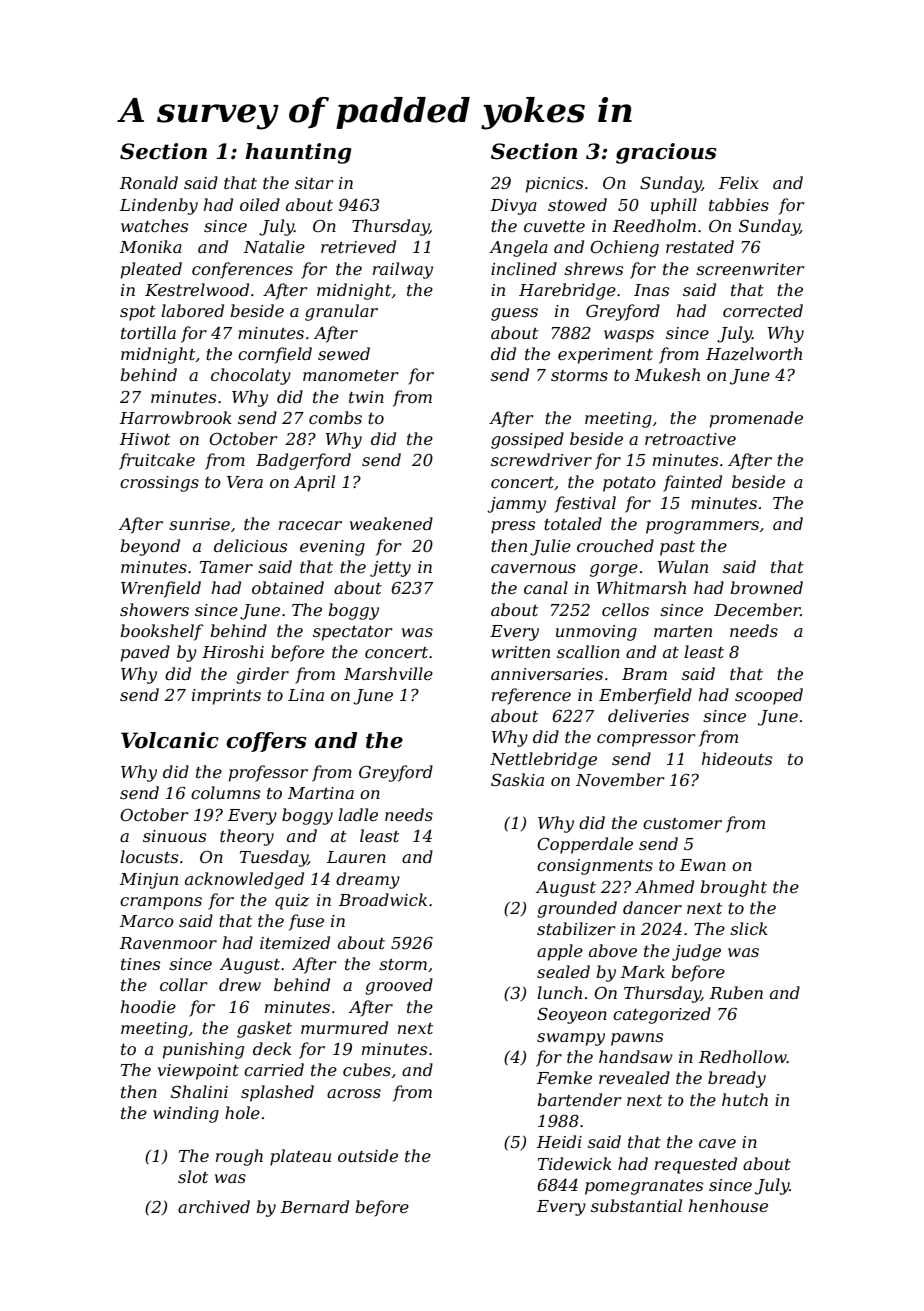  I want to click on sunrise, so click(199, 524).
